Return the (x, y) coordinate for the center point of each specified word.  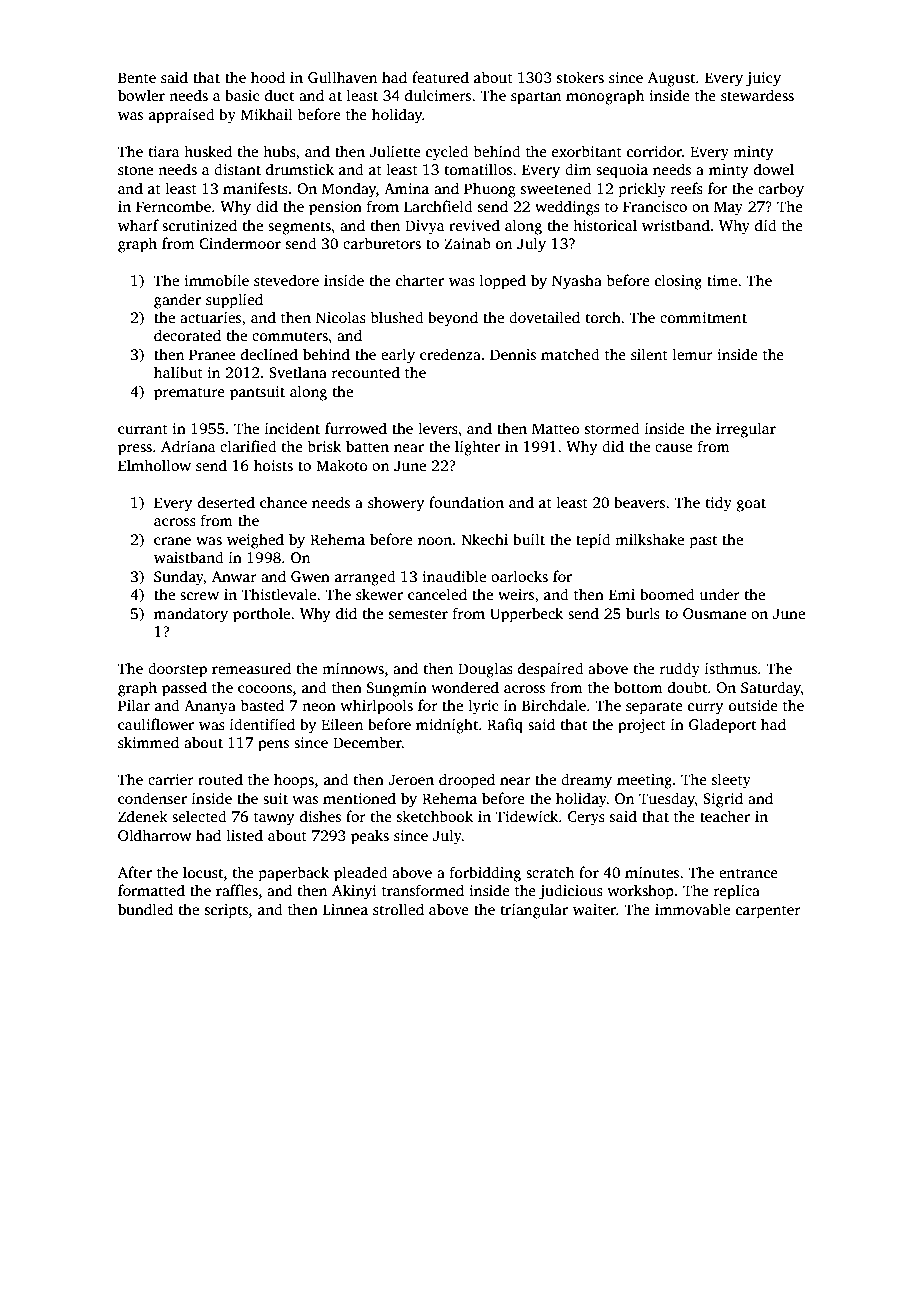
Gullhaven (342, 77)
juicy (763, 79)
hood (268, 77)
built (529, 539)
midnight (447, 726)
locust (203, 872)
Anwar (234, 576)
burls (643, 613)
